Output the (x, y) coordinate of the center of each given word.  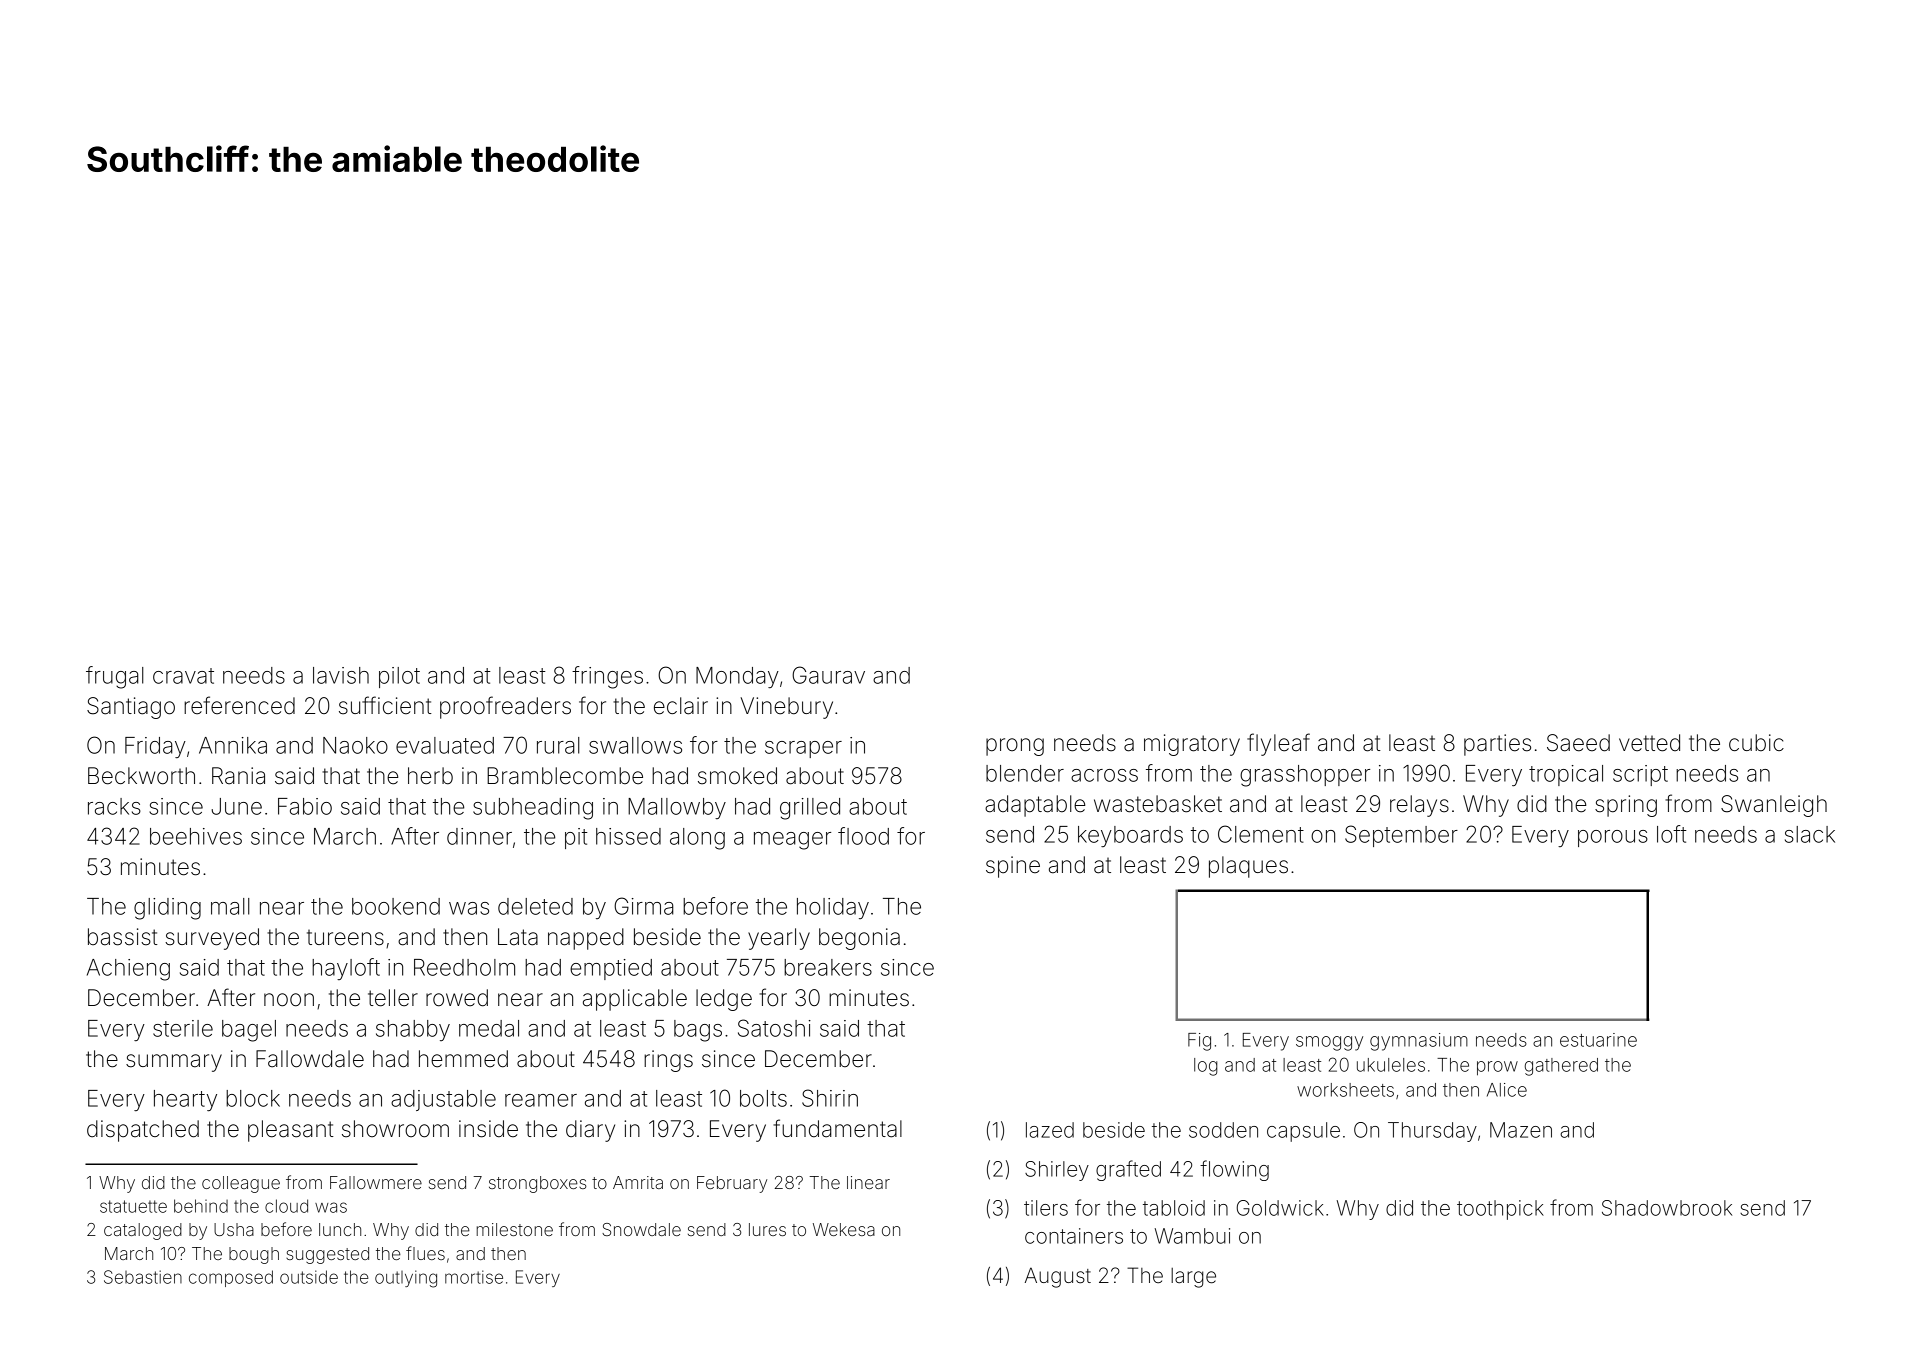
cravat (183, 676)
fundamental (837, 1128)
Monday (737, 677)
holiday (833, 908)
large (1193, 1278)
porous (1613, 838)
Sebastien (143, 1277)
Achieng (128, 970)
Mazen (1521, 1130)
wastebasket (1158, 804)
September (1401, 836)
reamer (541, 1100)
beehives (196, 836)
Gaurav (828, 675)
